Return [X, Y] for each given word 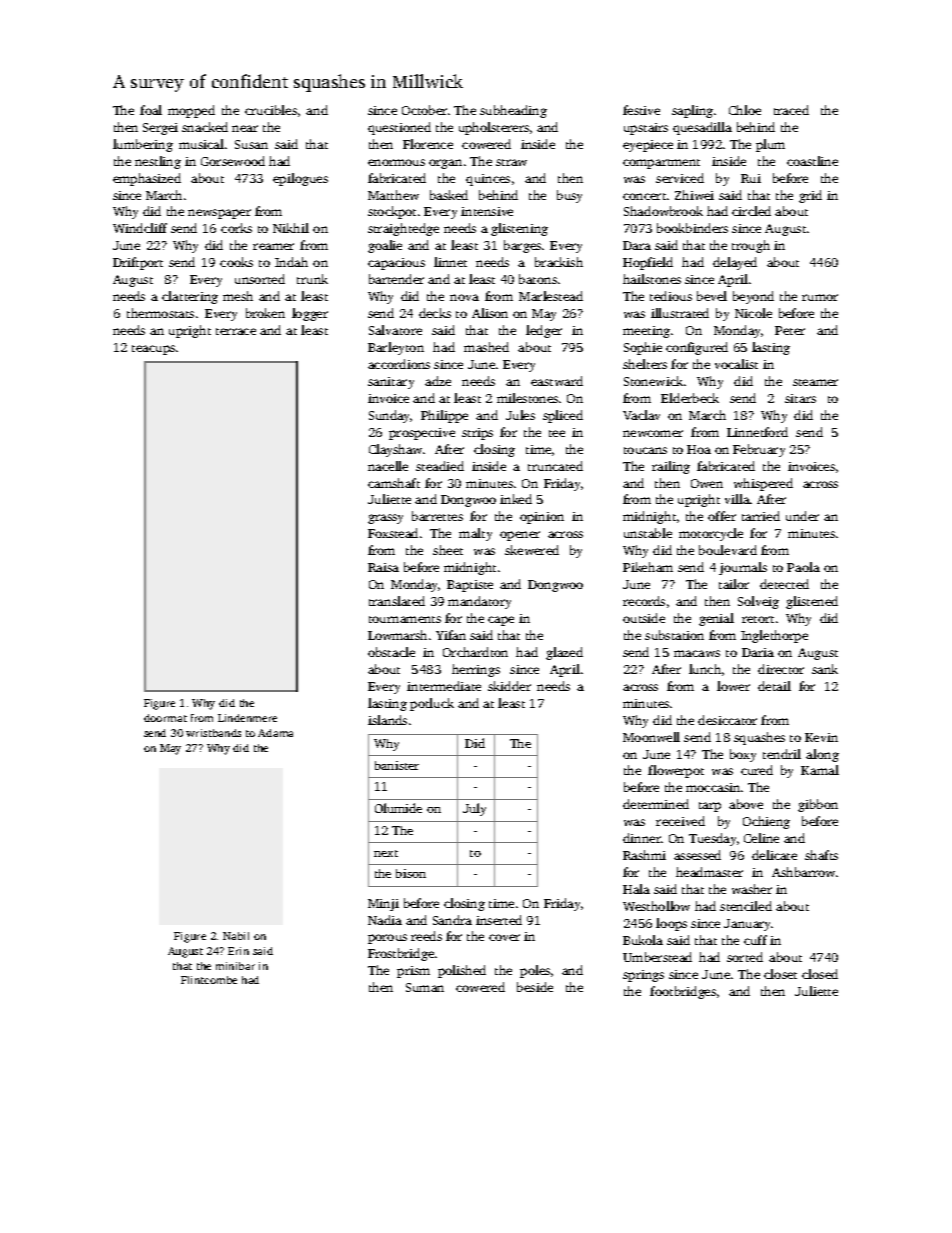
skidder [509, 686]
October [424, 110]
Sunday [390, 416]
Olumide [398, 808]
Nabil [236, 936]
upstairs [646, 129]
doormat [165, 718]
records [644, 601]
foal [151, 110]
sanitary [391, 383]
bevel [712, 296]
